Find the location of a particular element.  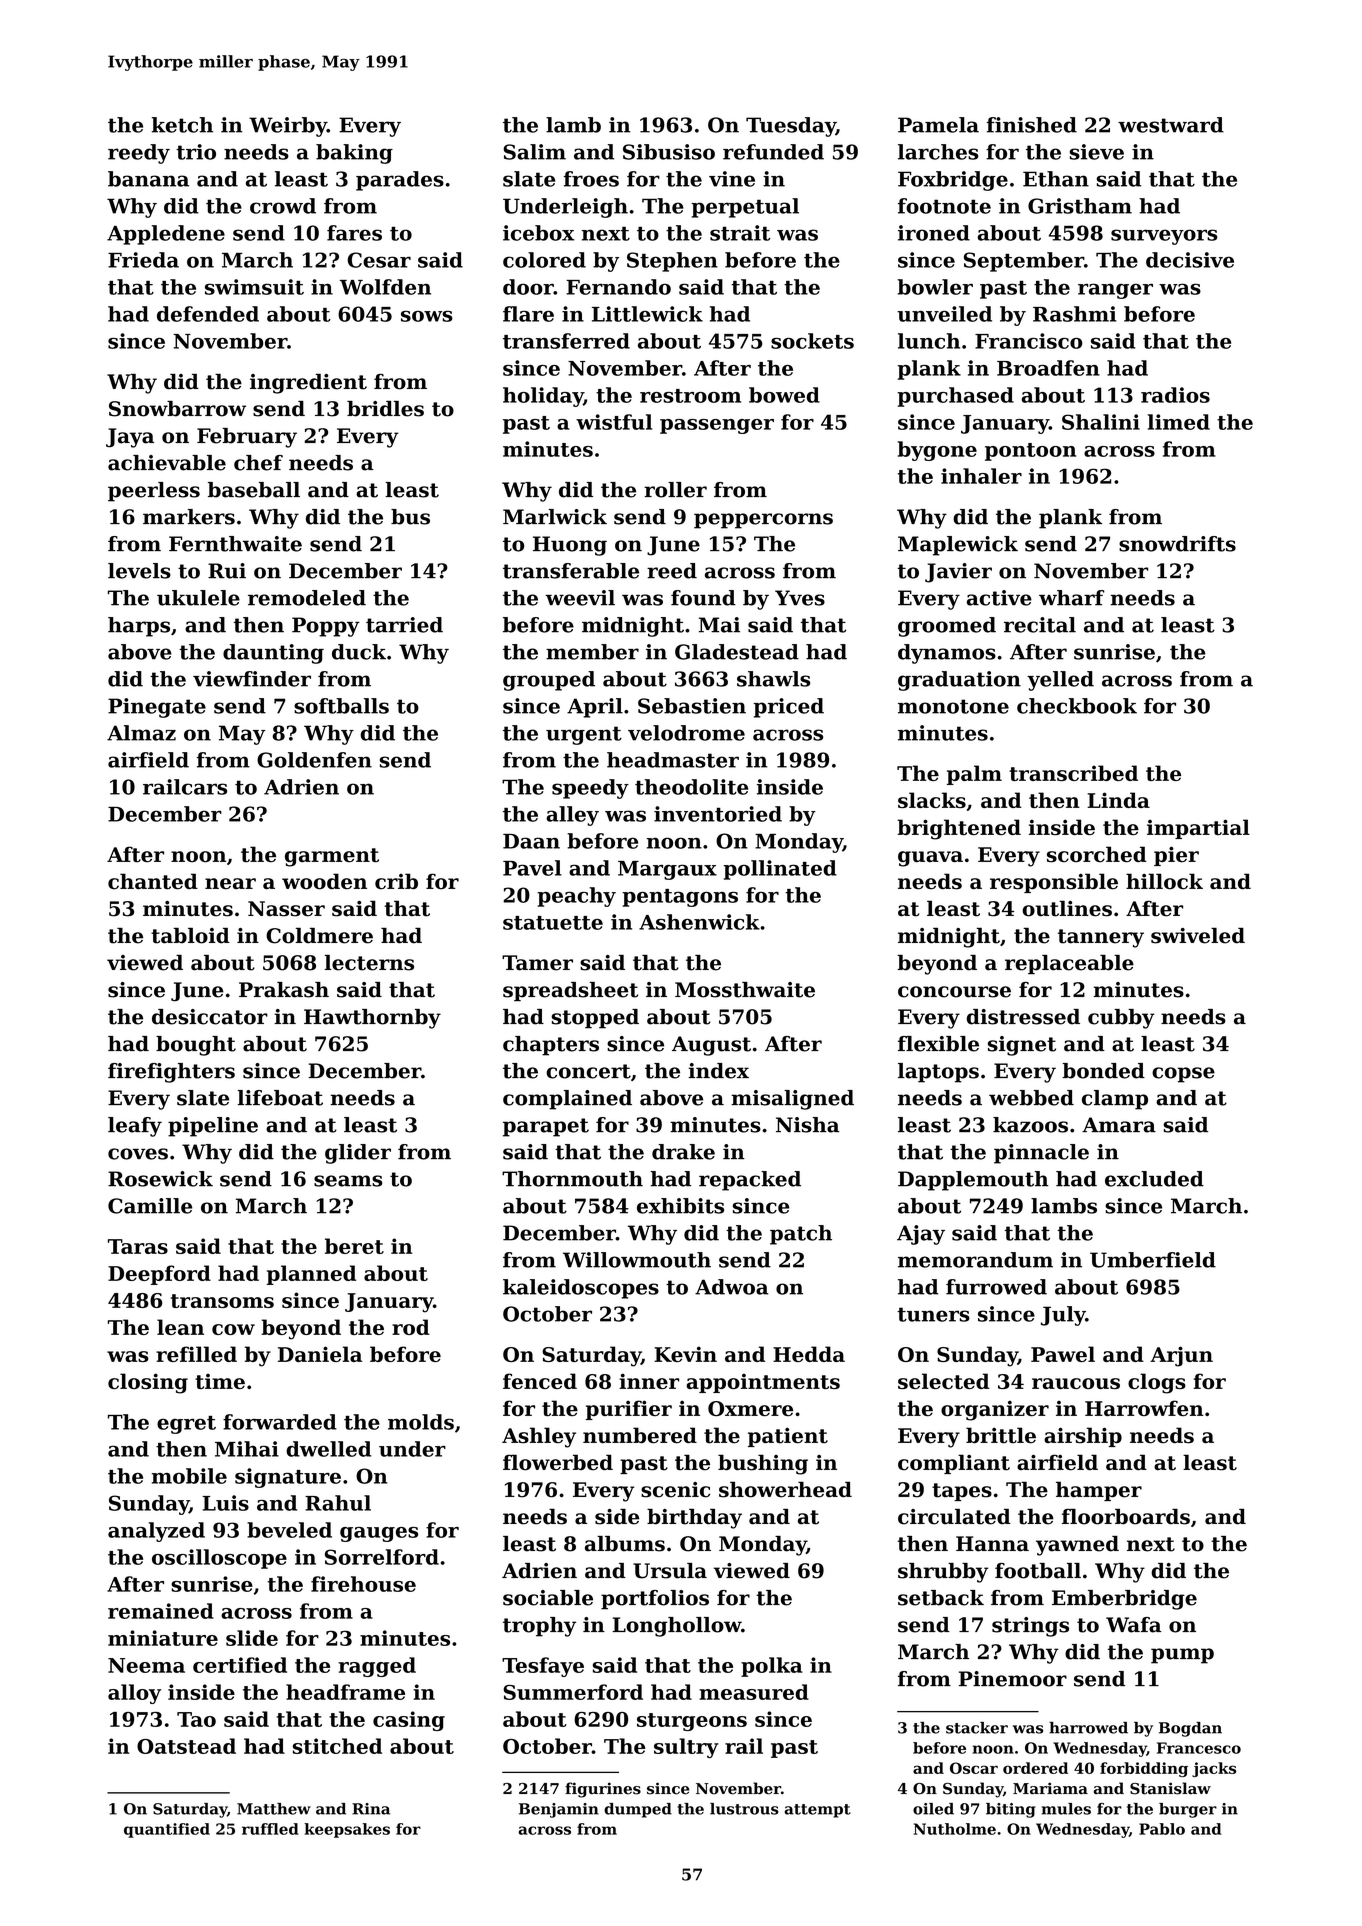

bought is located at coordinates (196, 1046).
